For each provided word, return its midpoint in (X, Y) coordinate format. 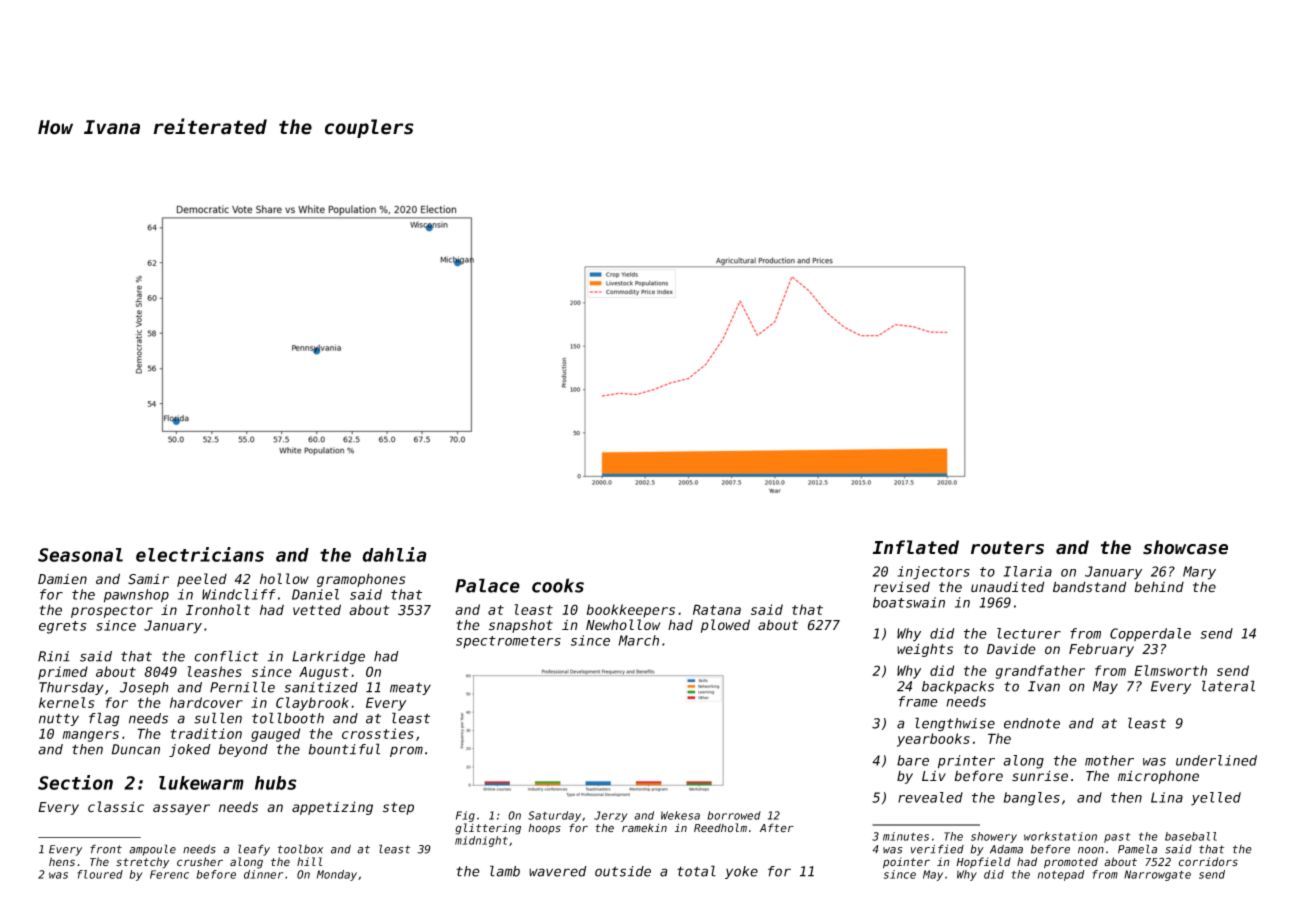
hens (62, 862)
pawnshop (136, 596)
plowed (725, 626)
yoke (741, 872)
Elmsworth (1170, 670)
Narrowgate (1157, 875)
